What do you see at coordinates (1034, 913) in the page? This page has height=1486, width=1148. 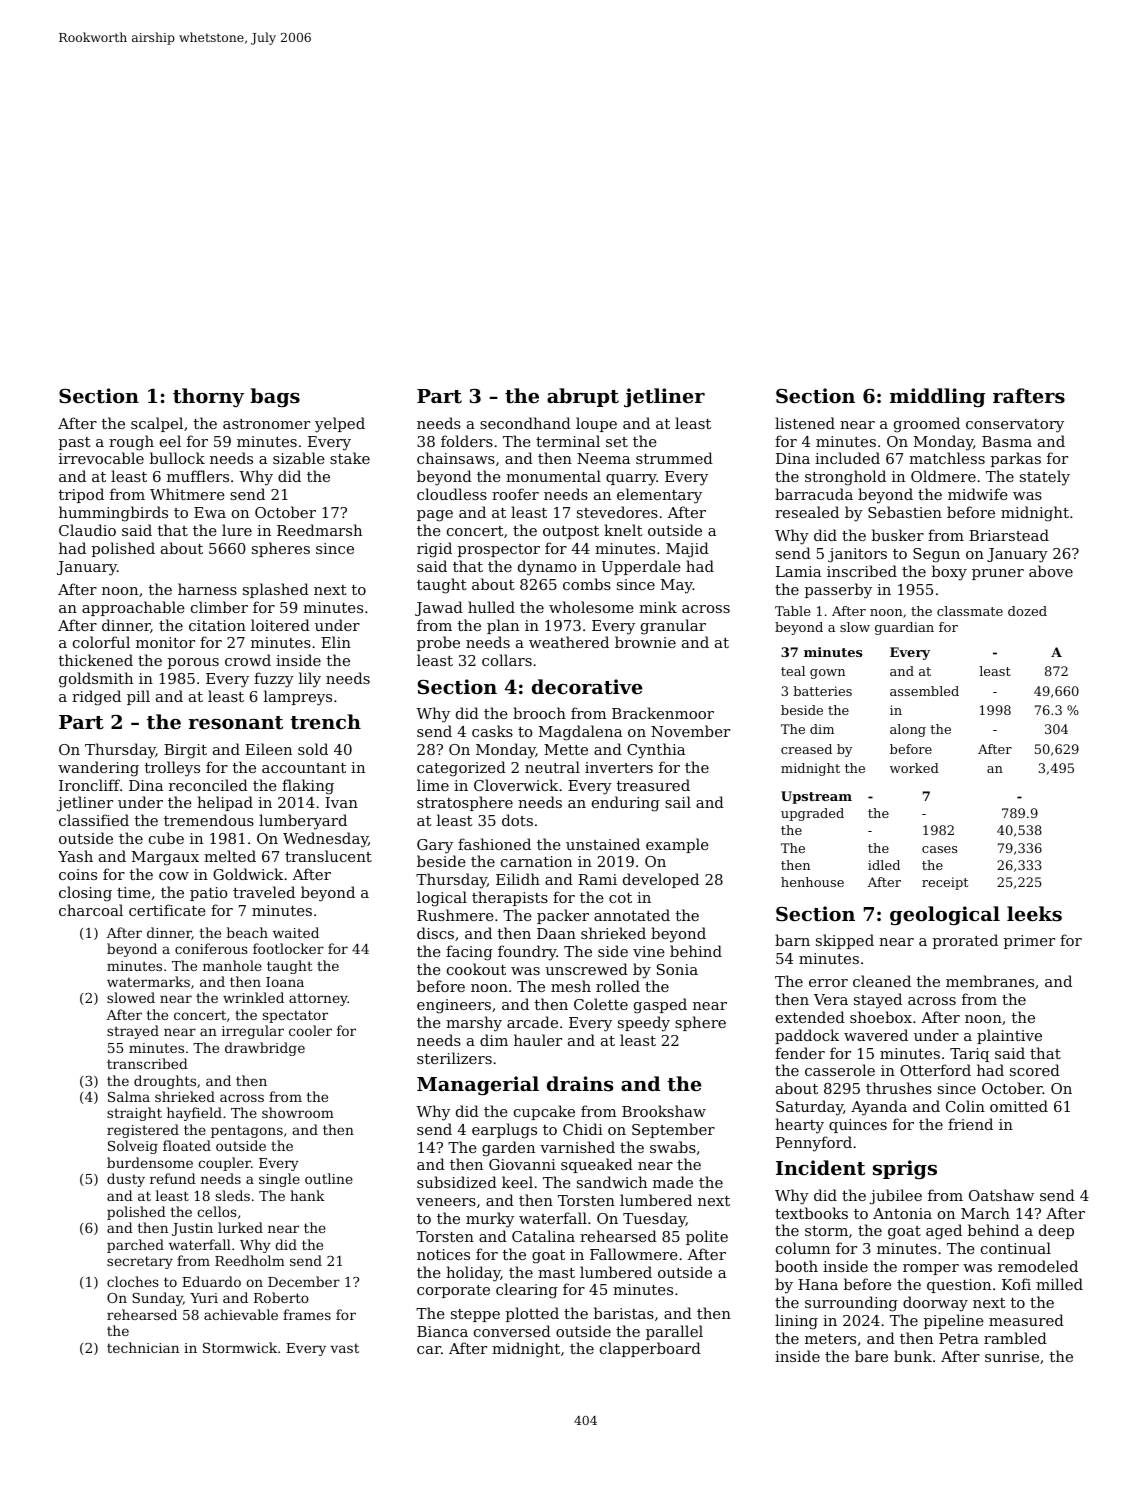 I see `leeks` at bounding box center [1034, 913].
